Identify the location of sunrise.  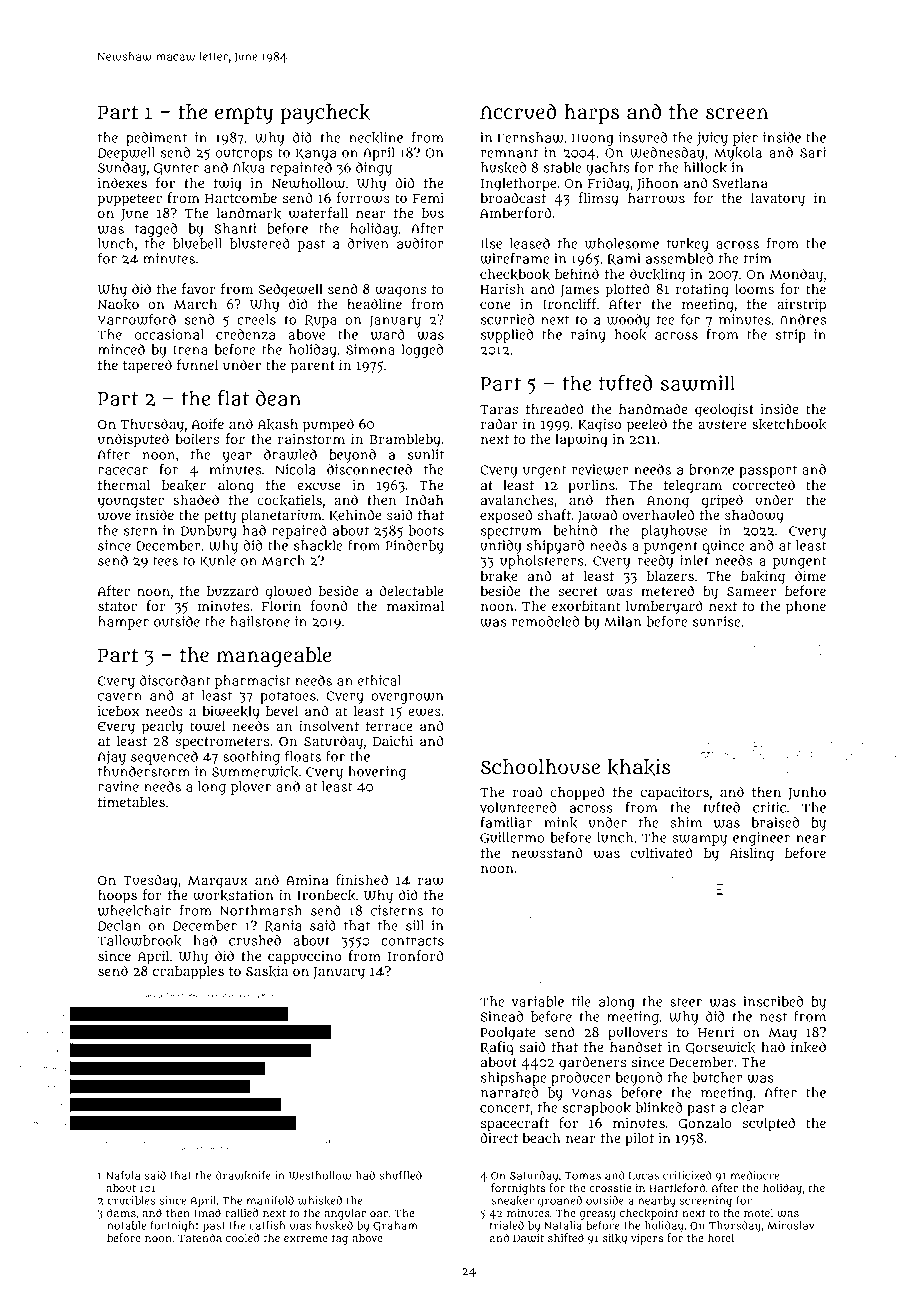
(716, 621).
